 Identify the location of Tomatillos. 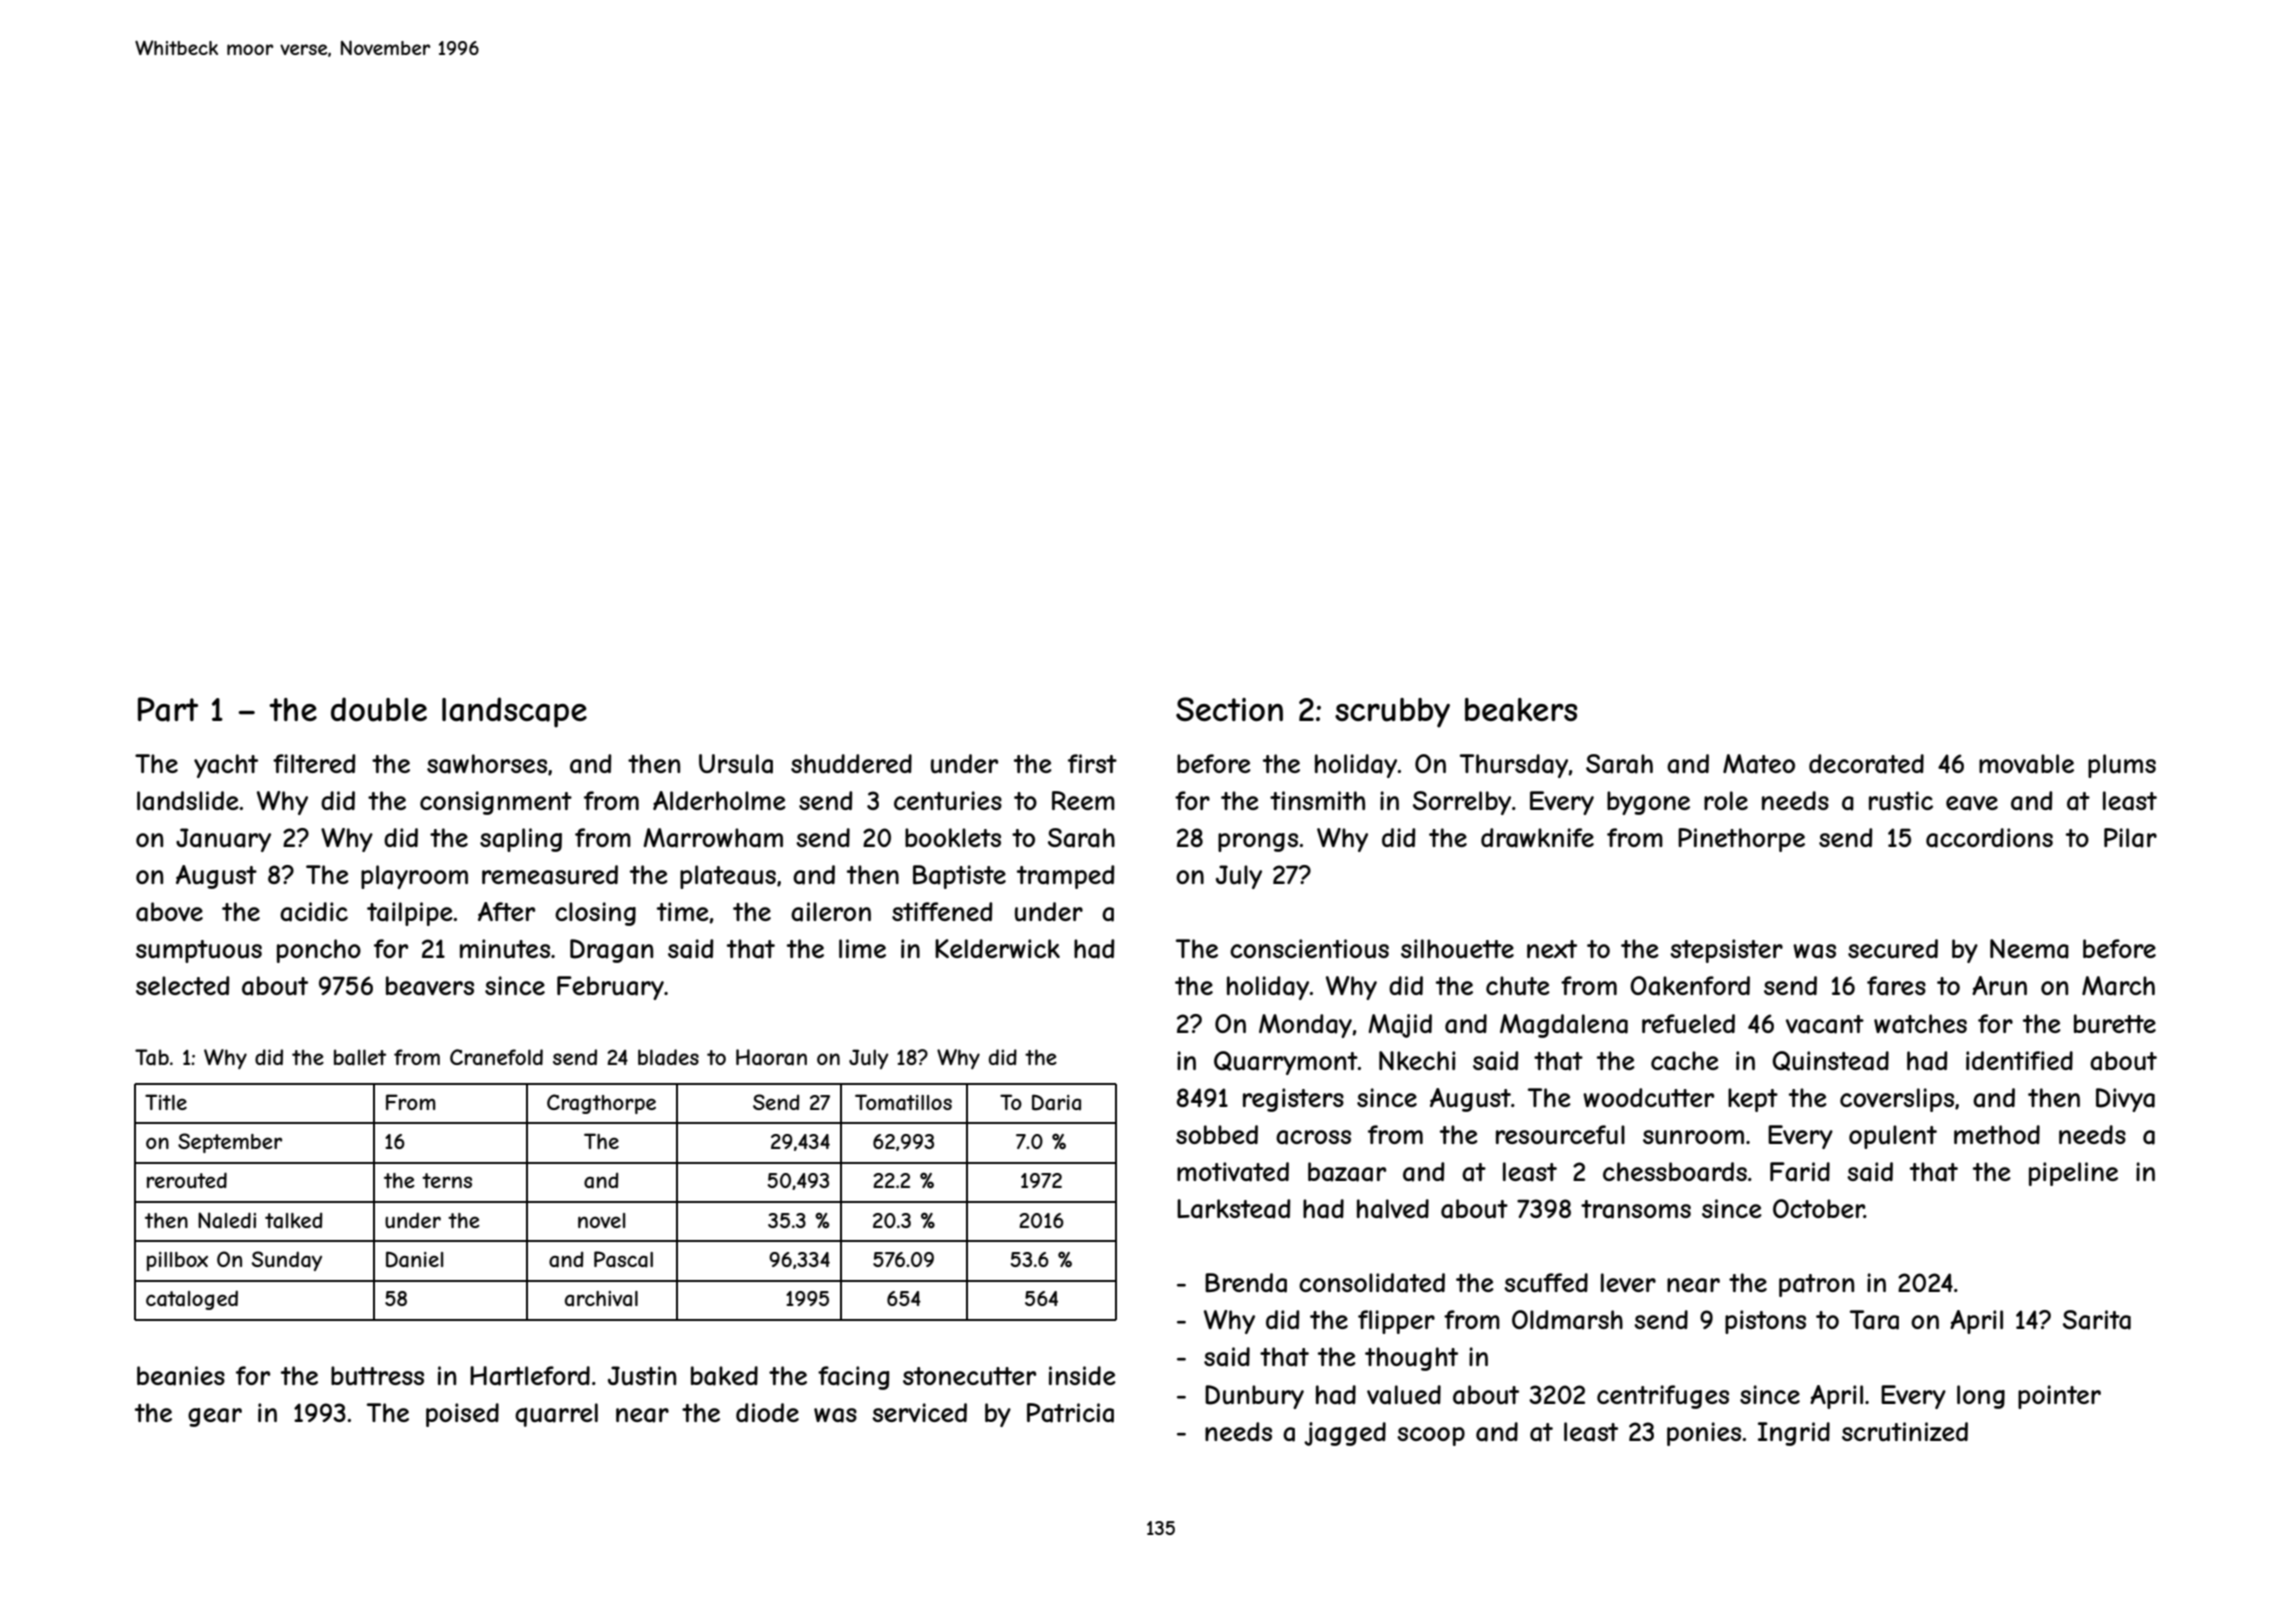
(903, 1102).
